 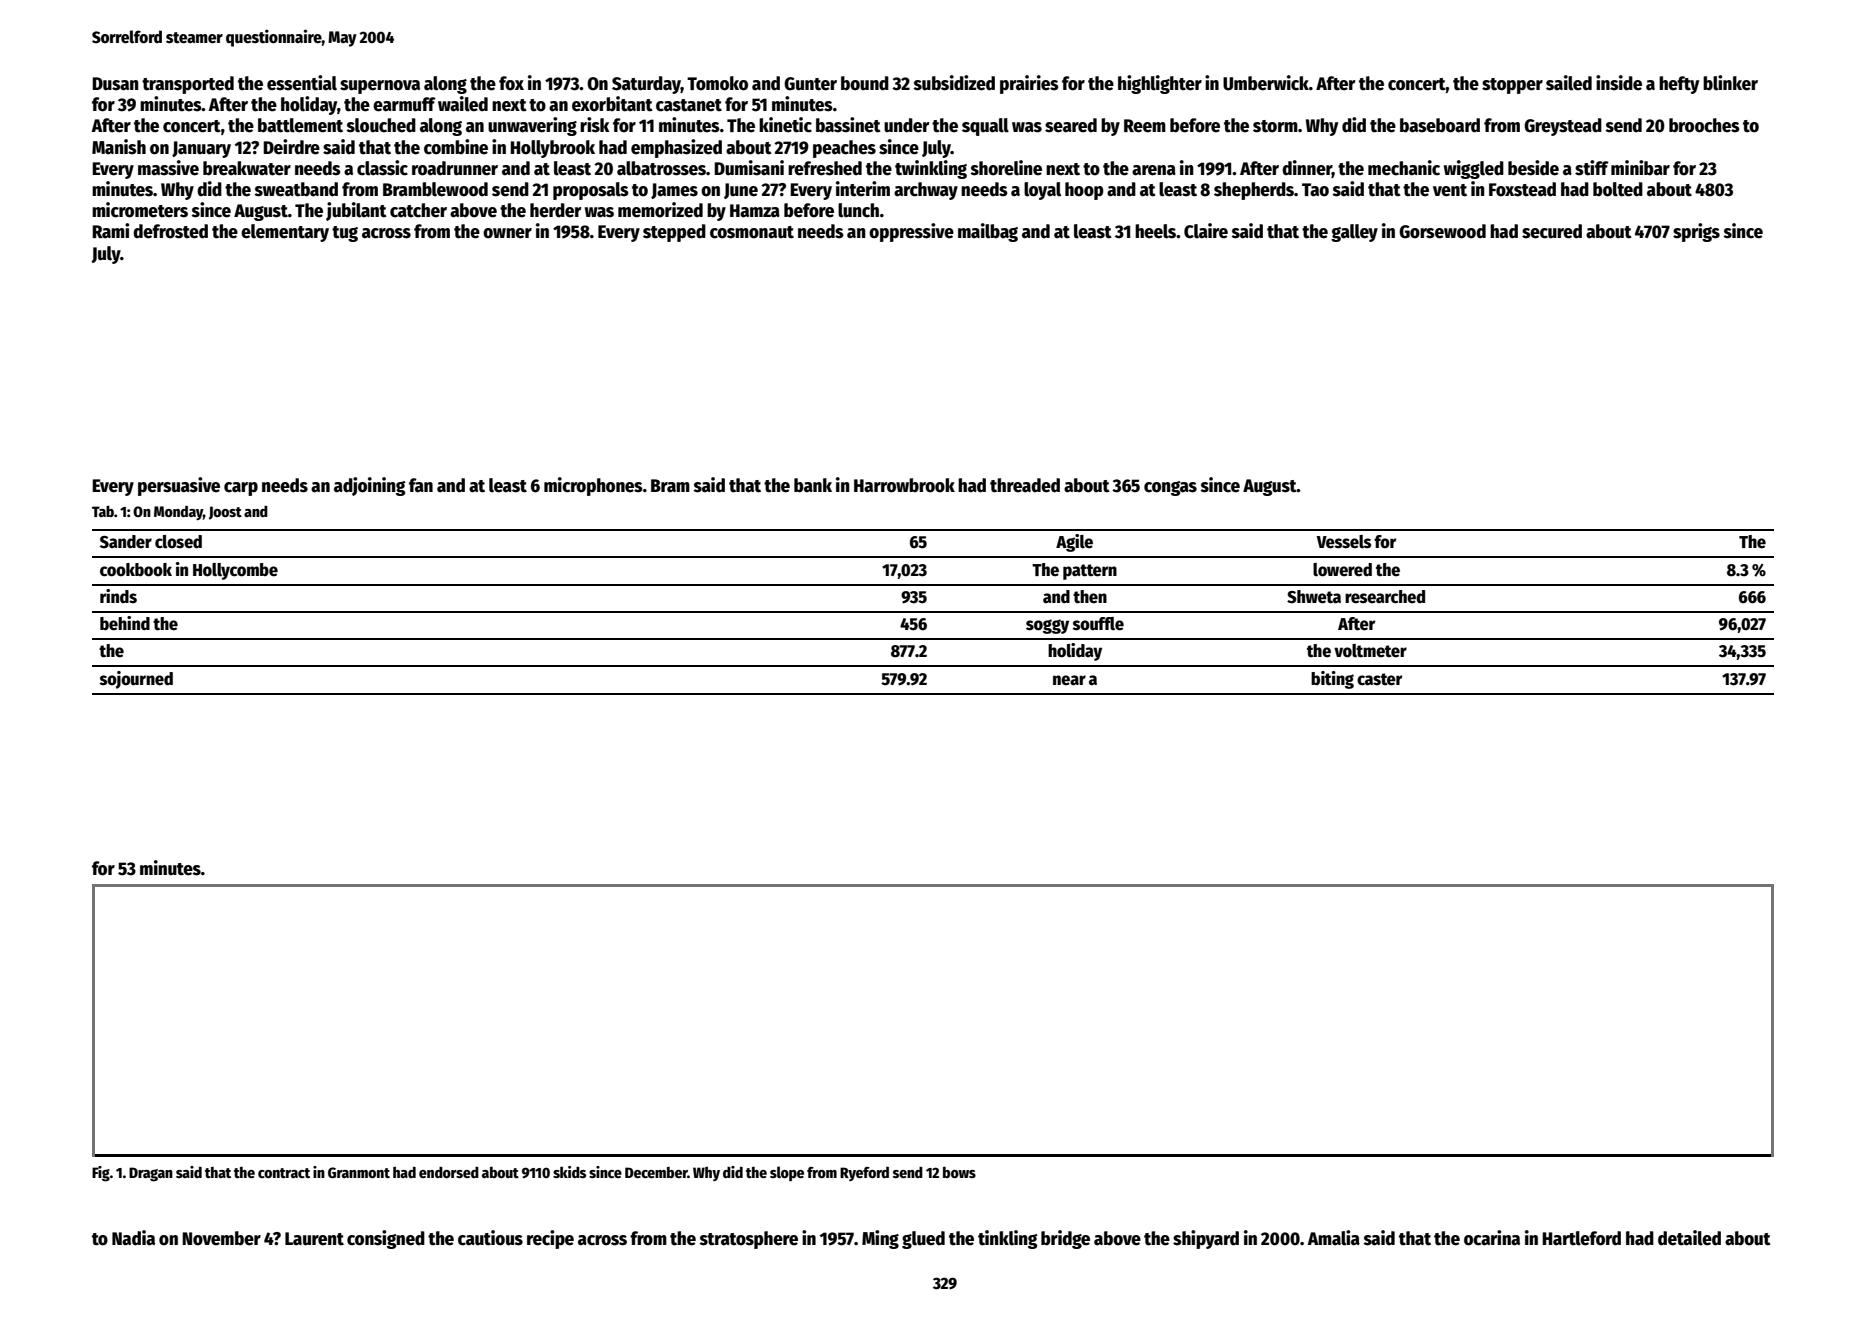 What do you see at coordinates (115, 84) in the page?
I see `Dusan` at bounding box center [115, 84].
